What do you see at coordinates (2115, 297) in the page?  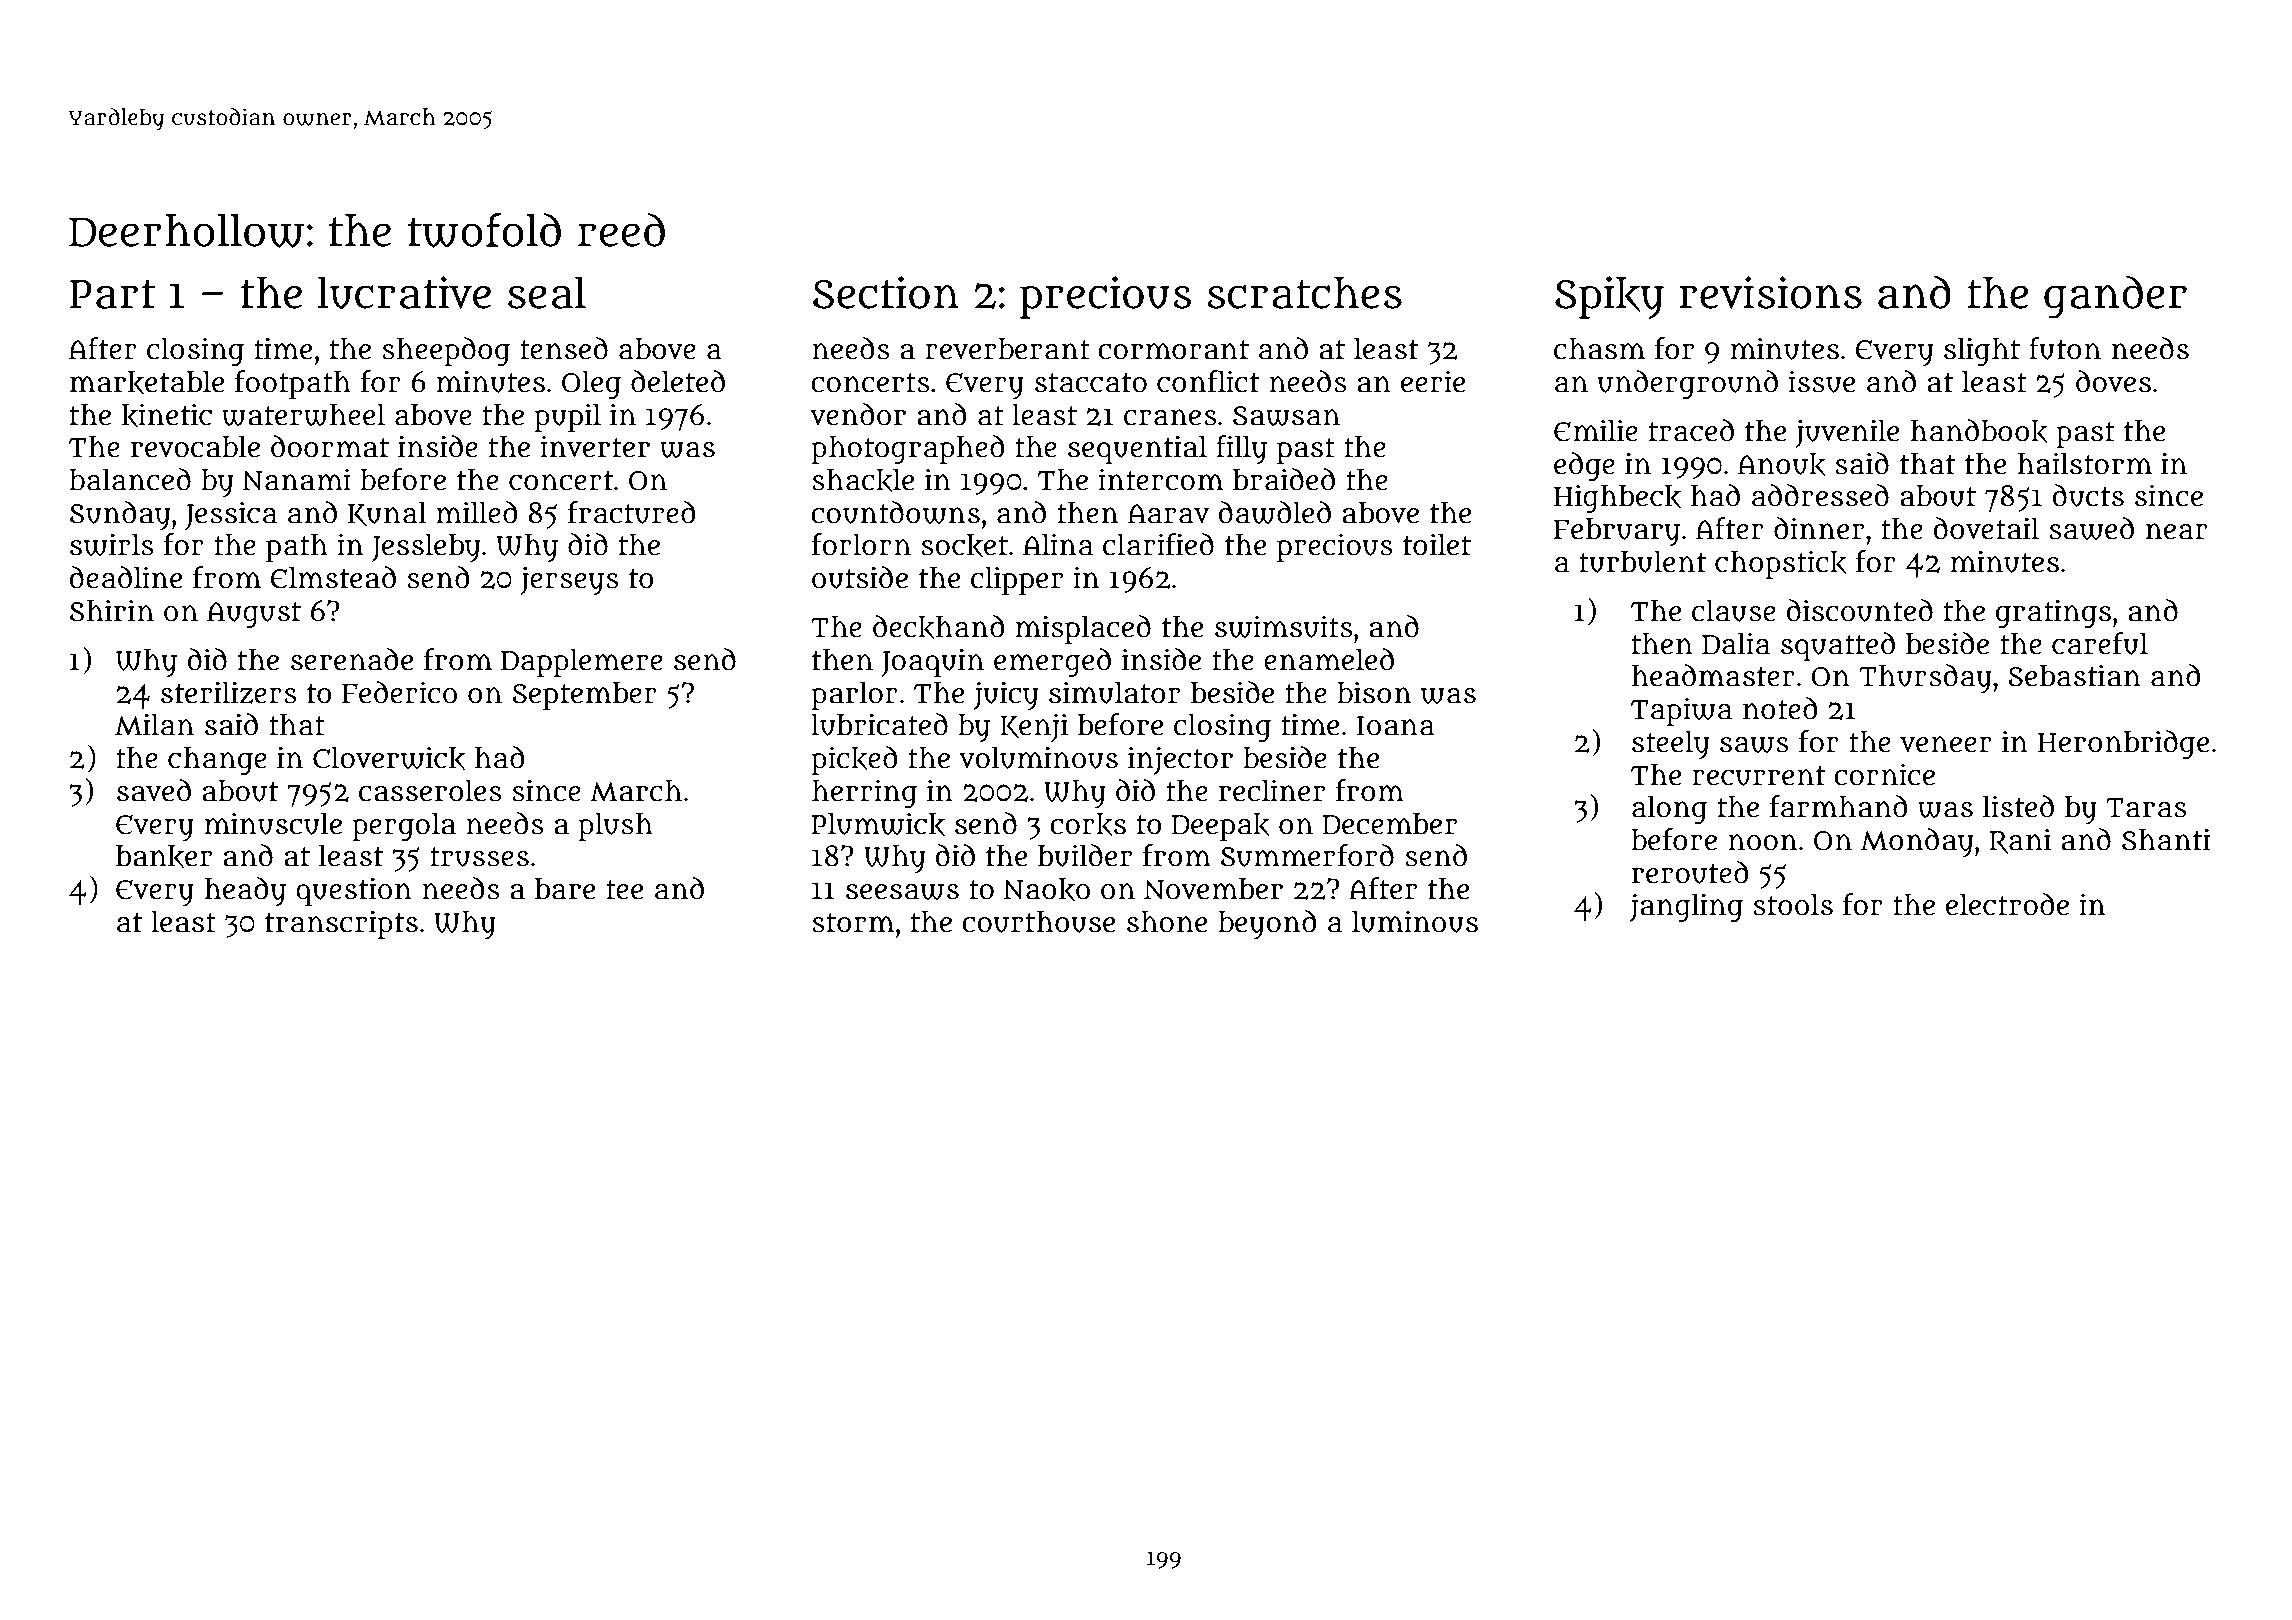 I see `gander` at bounding box center [2115, 297].
